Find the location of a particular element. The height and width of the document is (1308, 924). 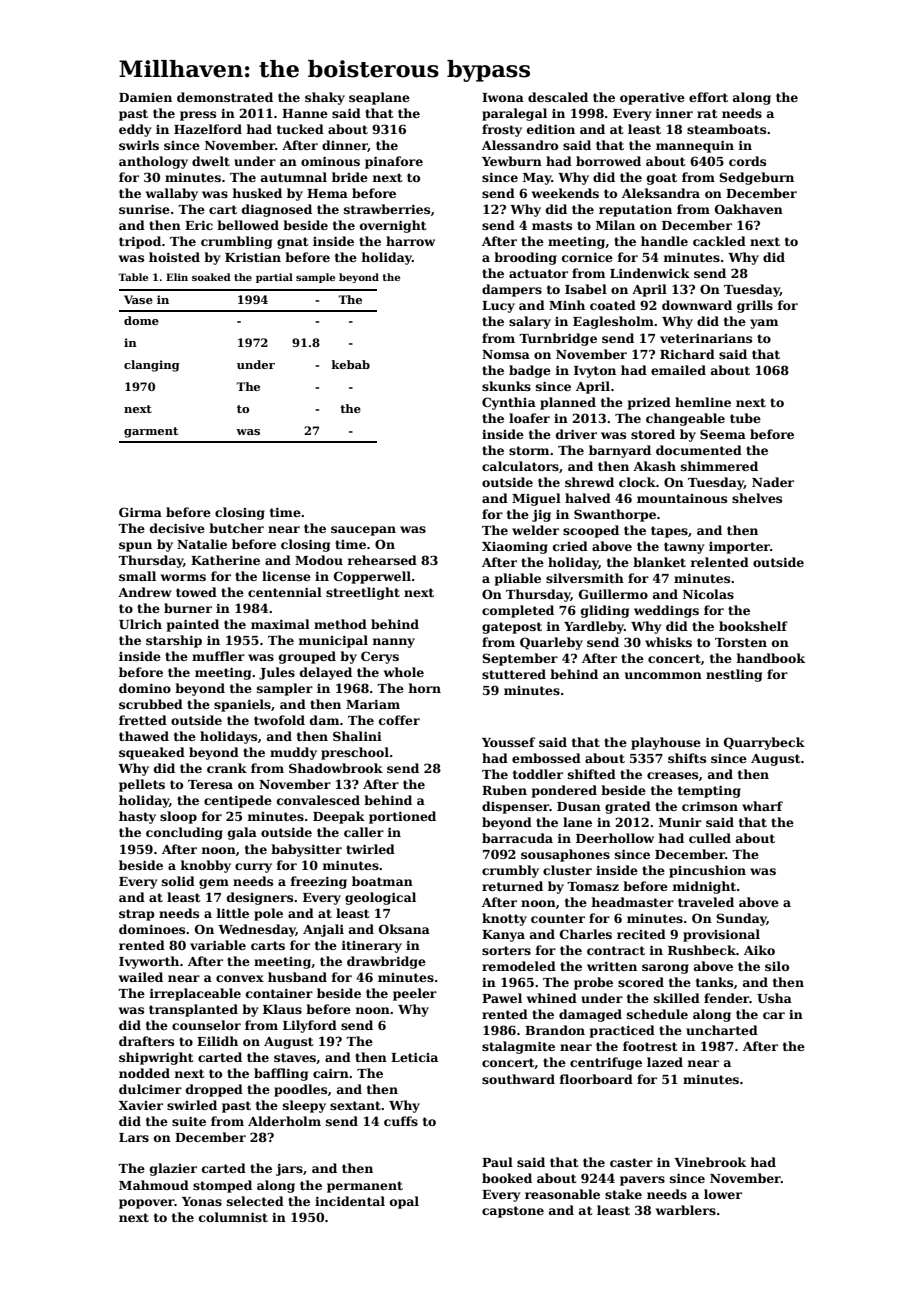

spaniels is located at coordinates (242, 705).
